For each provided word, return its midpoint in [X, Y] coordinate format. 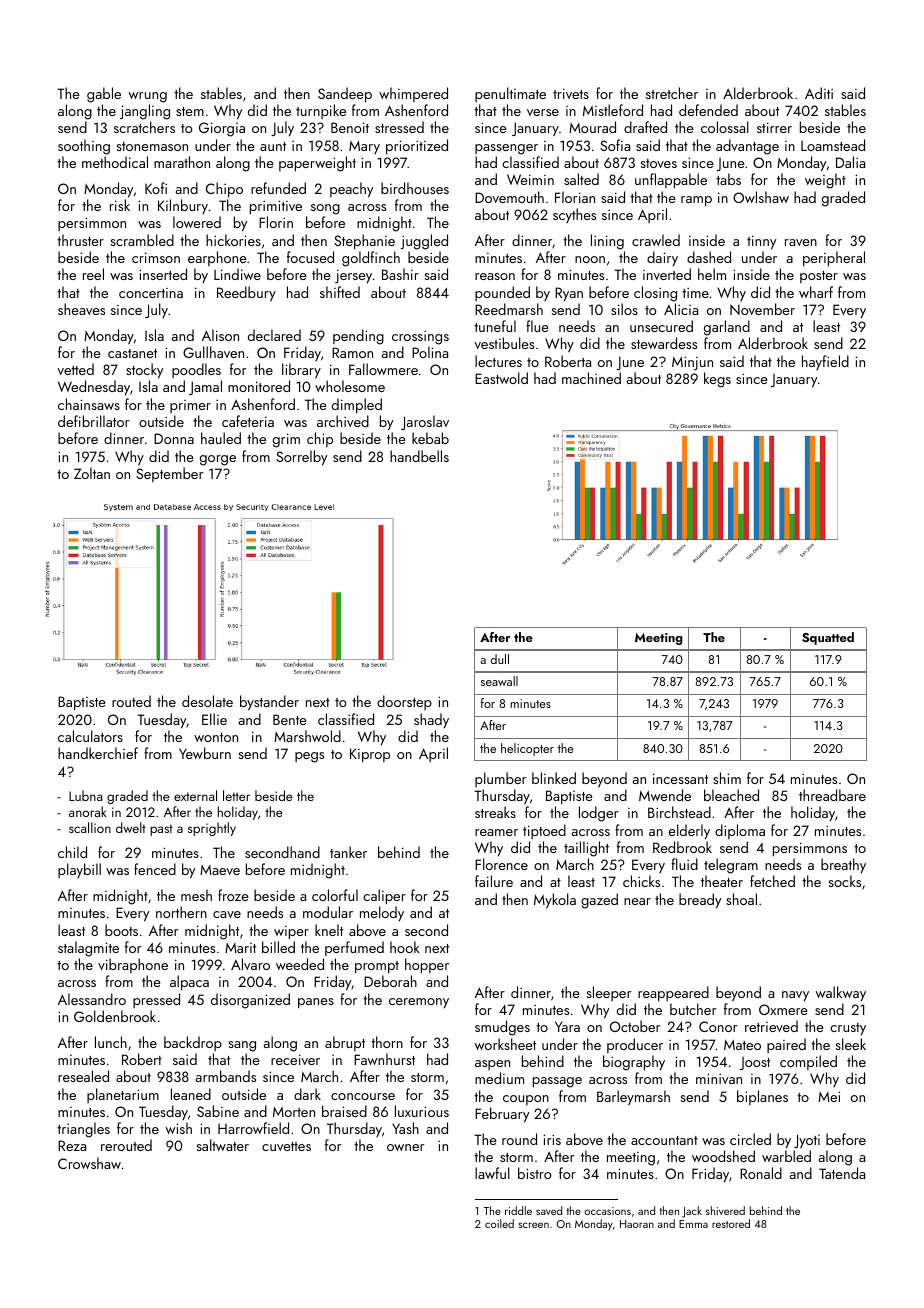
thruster [80, 240]
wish [179, 1128]
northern [181, 912]
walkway [841, 993]
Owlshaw [761, 197]
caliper [384, 896]
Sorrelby [301, 458]
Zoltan [92, 473]
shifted [340, 292]
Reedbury [246, 293]
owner [405, 1147]
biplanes [762, 1097]
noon [590, 259]
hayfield [825, 362]
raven [801, 242]
